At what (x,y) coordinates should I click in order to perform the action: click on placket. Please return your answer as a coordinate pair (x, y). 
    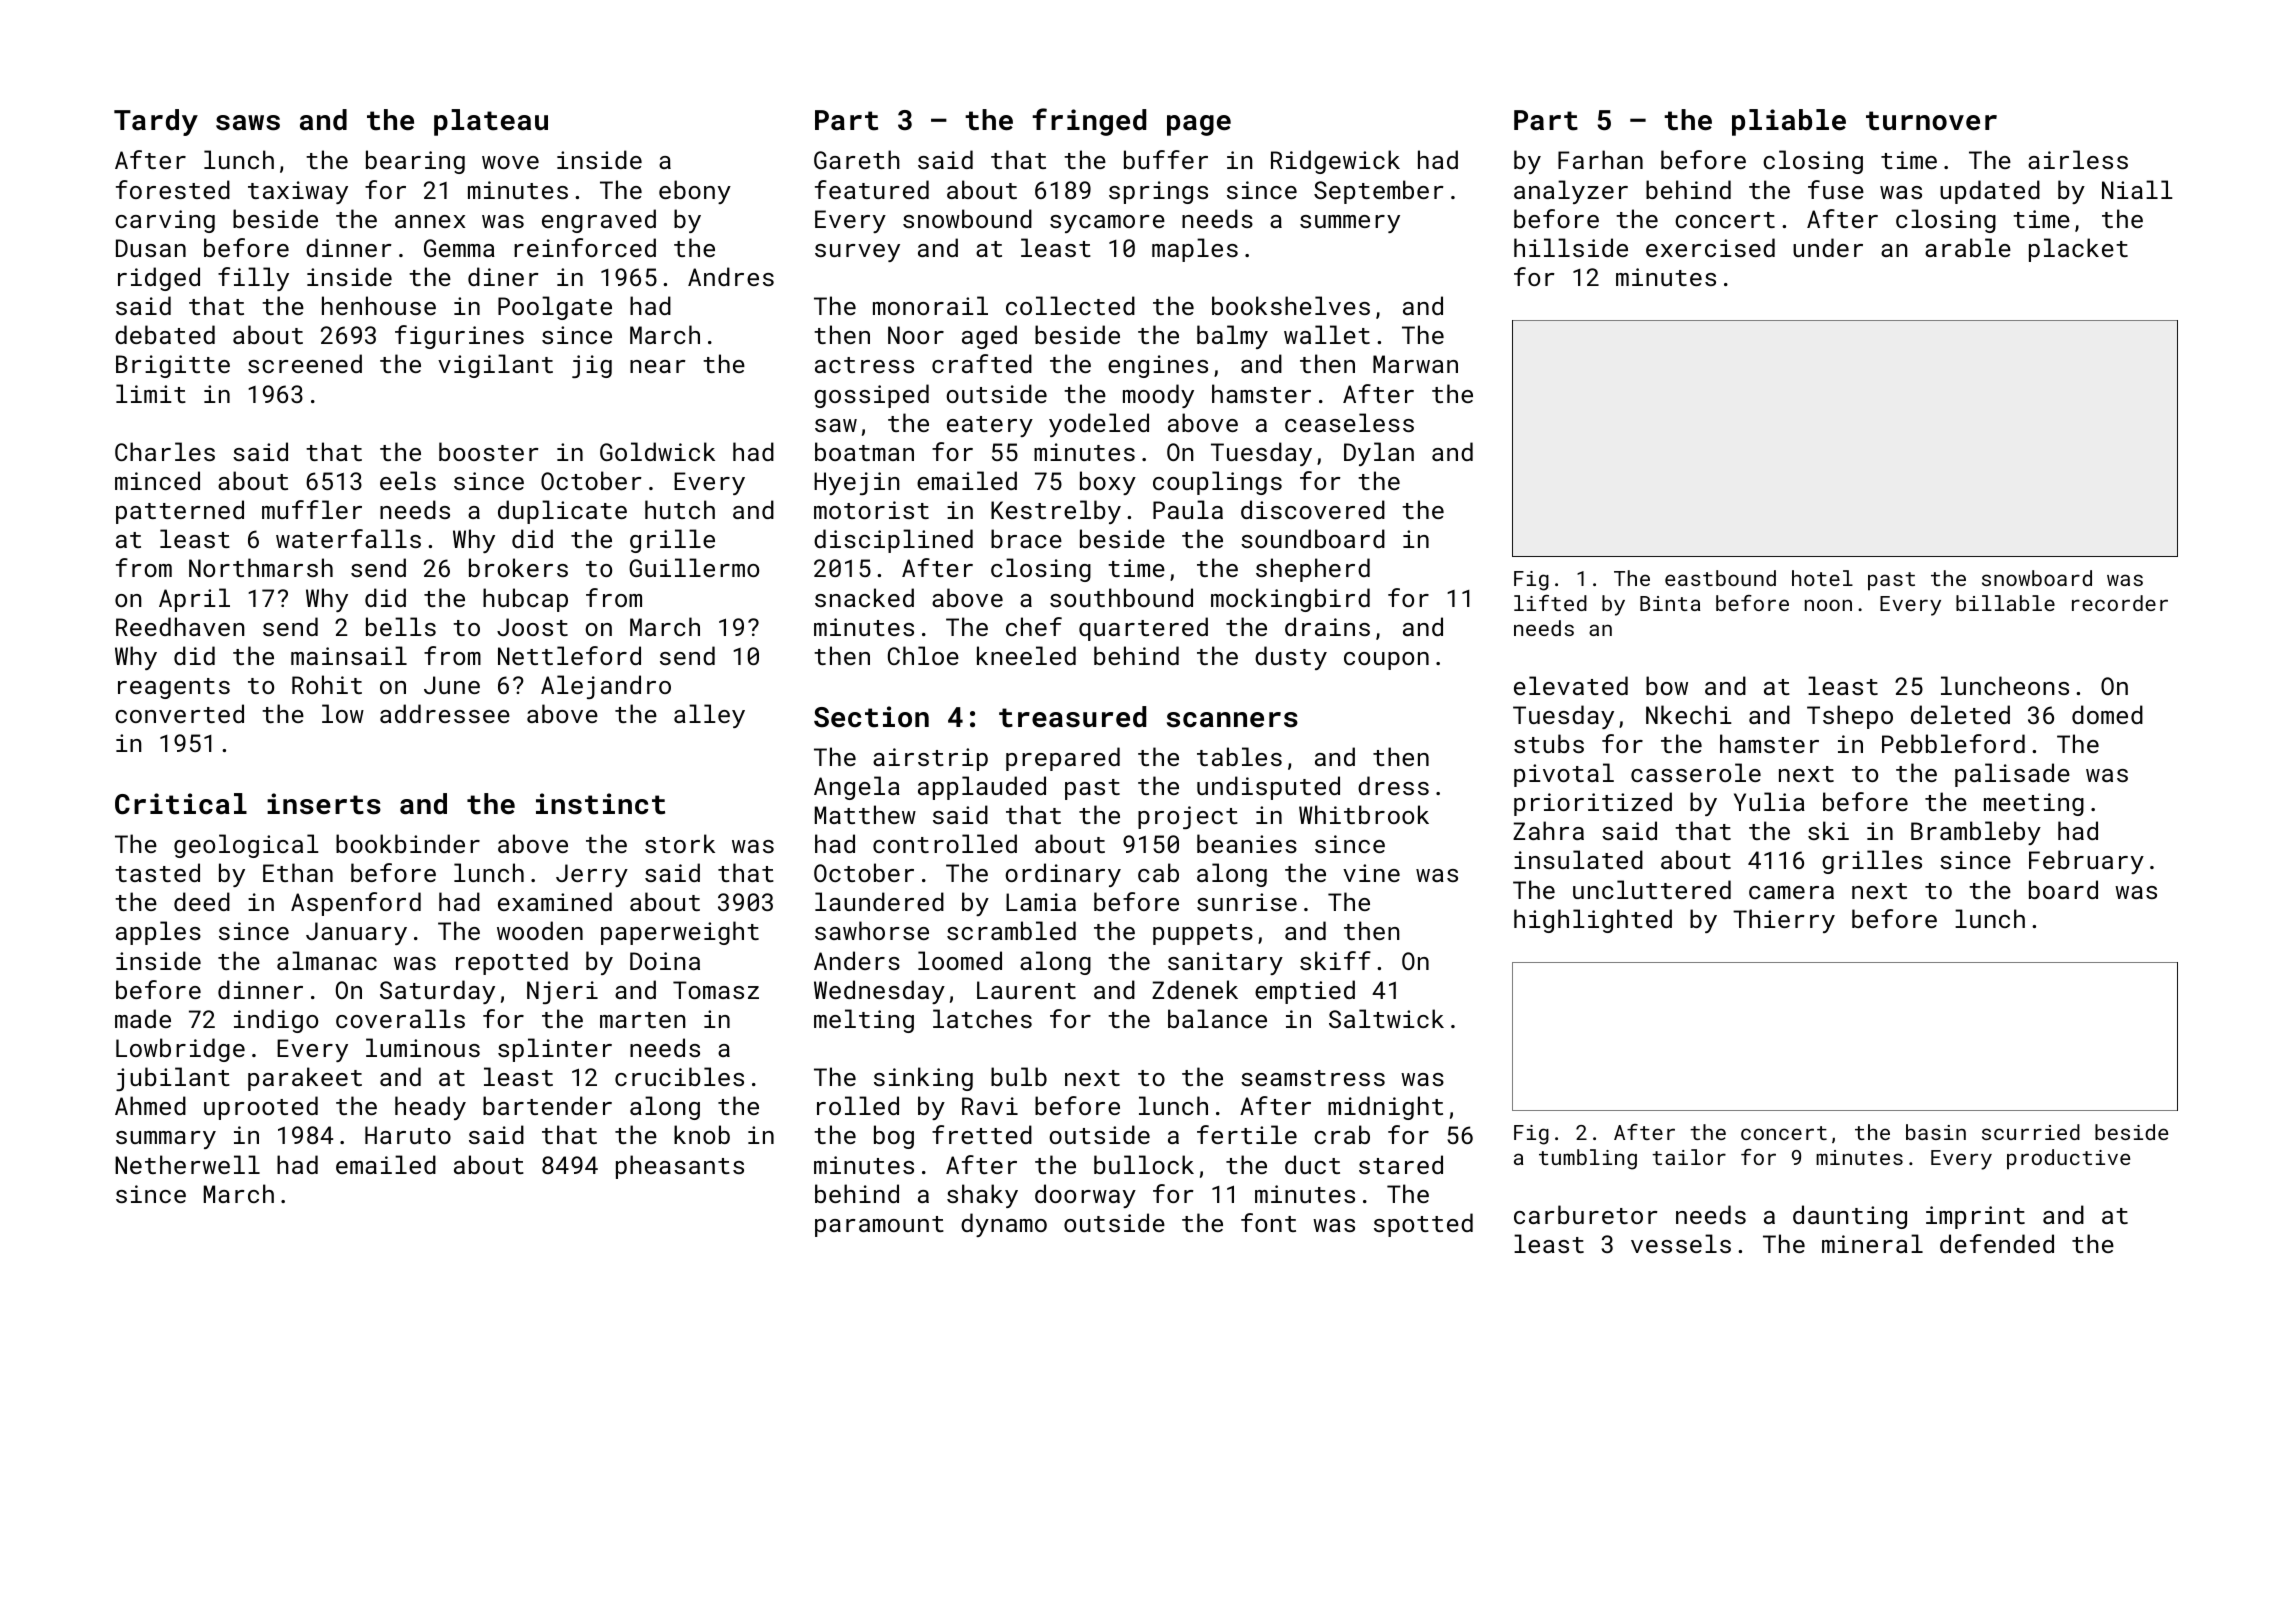
    Looking at the image, I should click on (2078, 250).
